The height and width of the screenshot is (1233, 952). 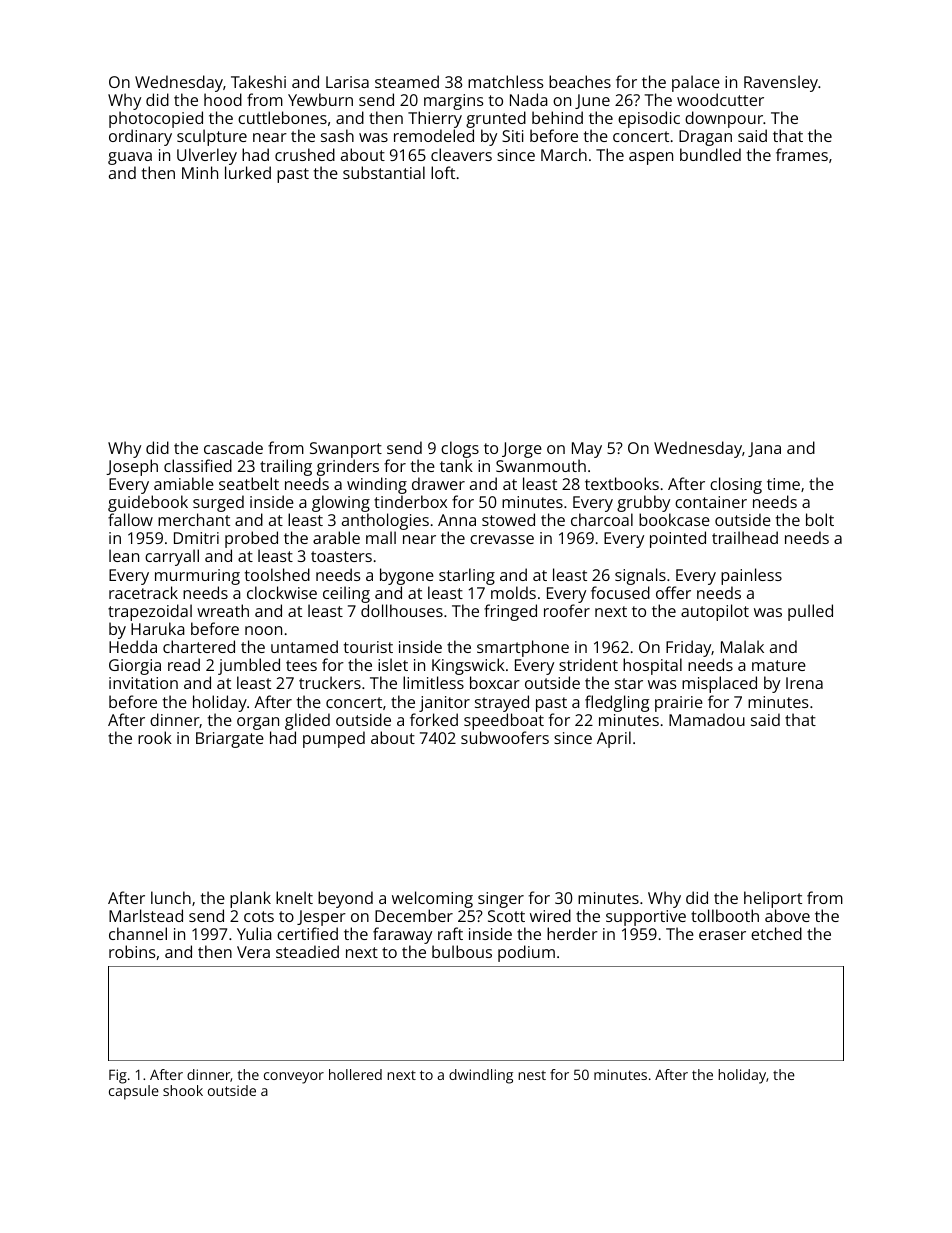 I want to click on above, so click(x=787, y=915).
